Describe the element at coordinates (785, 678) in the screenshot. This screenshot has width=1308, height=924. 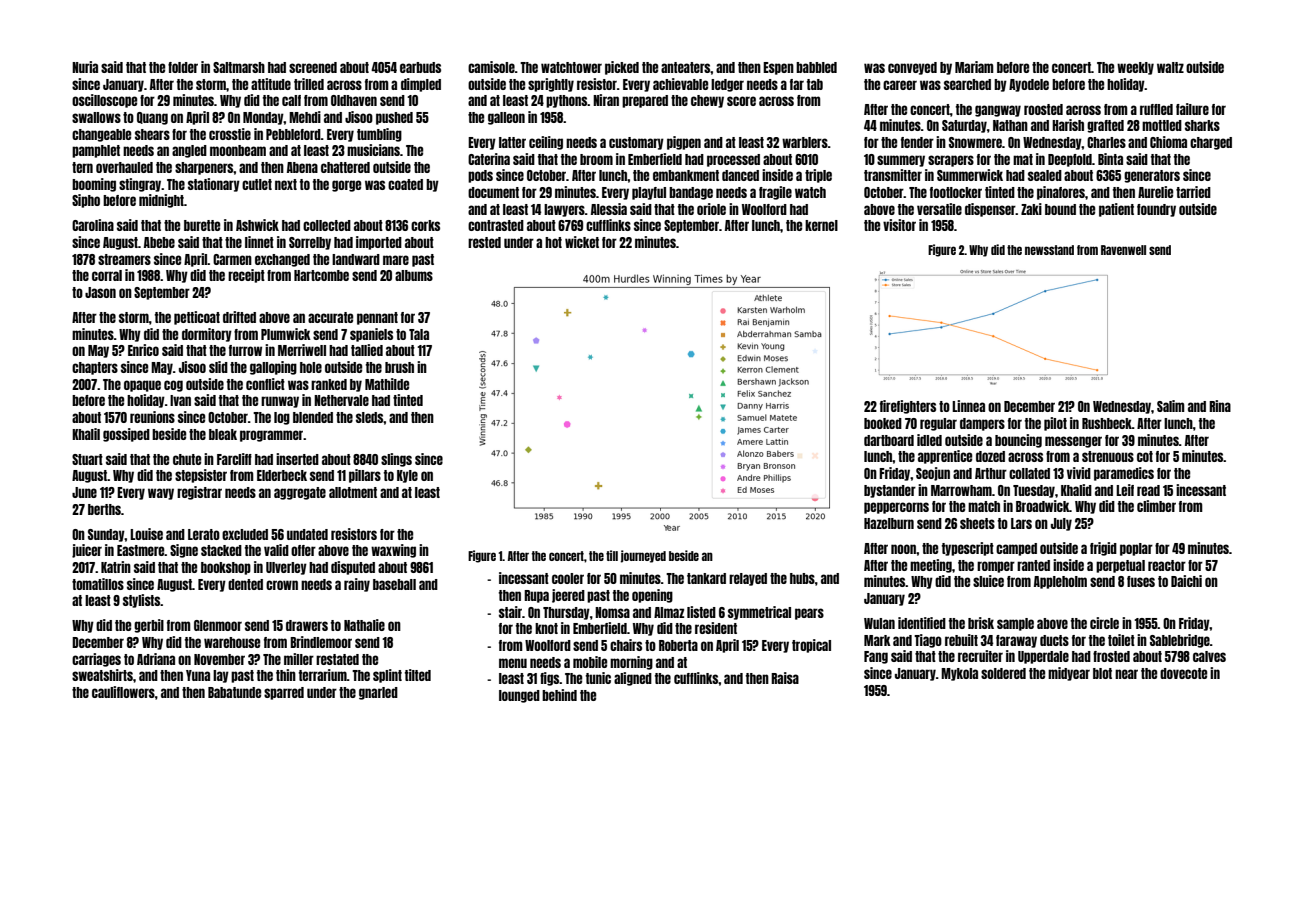
I see `Raisa` at that location.
